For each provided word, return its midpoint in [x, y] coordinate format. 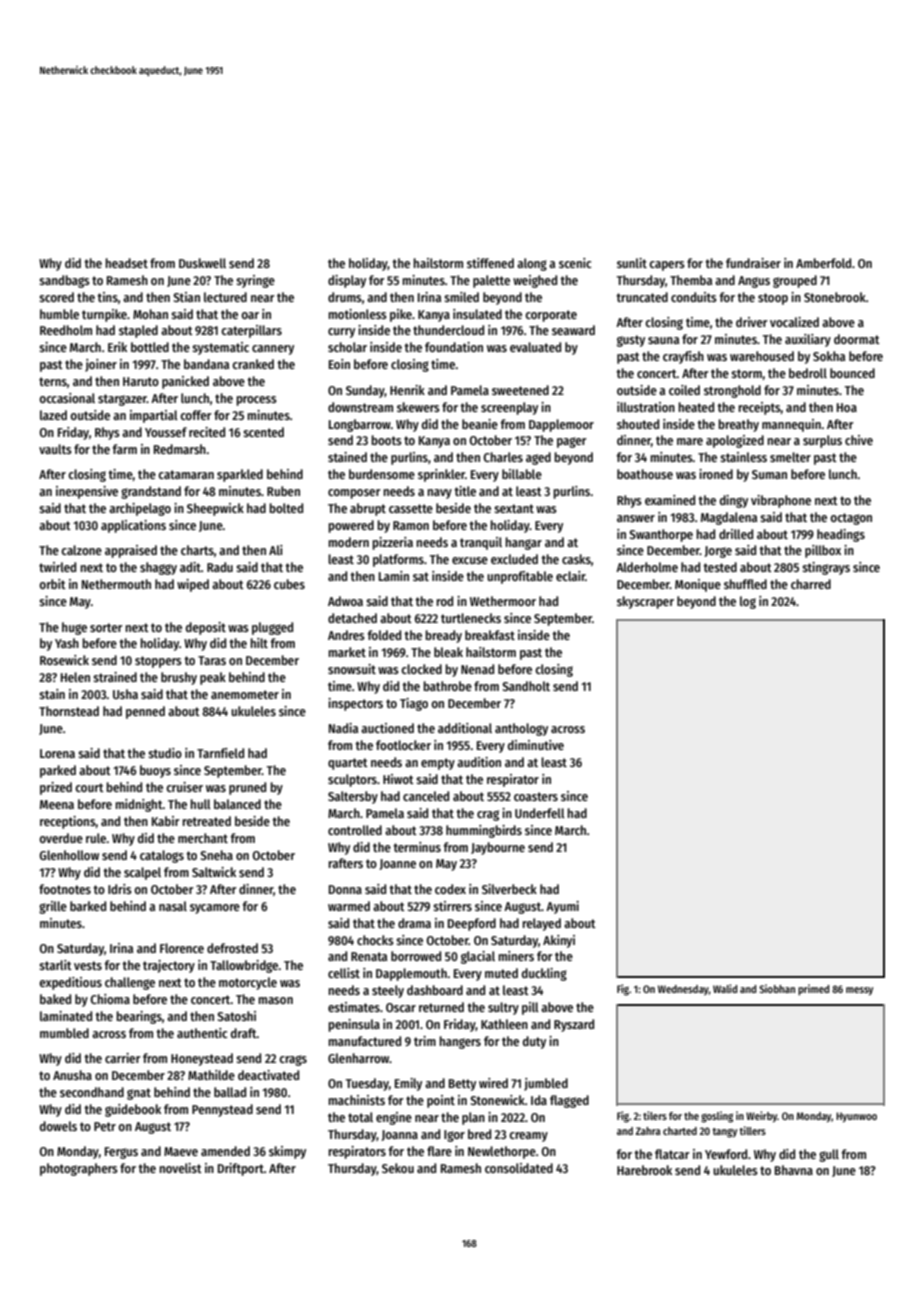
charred [811, 584]
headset [126, 263]
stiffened [490, 263]
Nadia [343, 728]
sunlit [632, 263]
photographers [79, 1169]
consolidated [519, 1168]
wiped [193, 585]
